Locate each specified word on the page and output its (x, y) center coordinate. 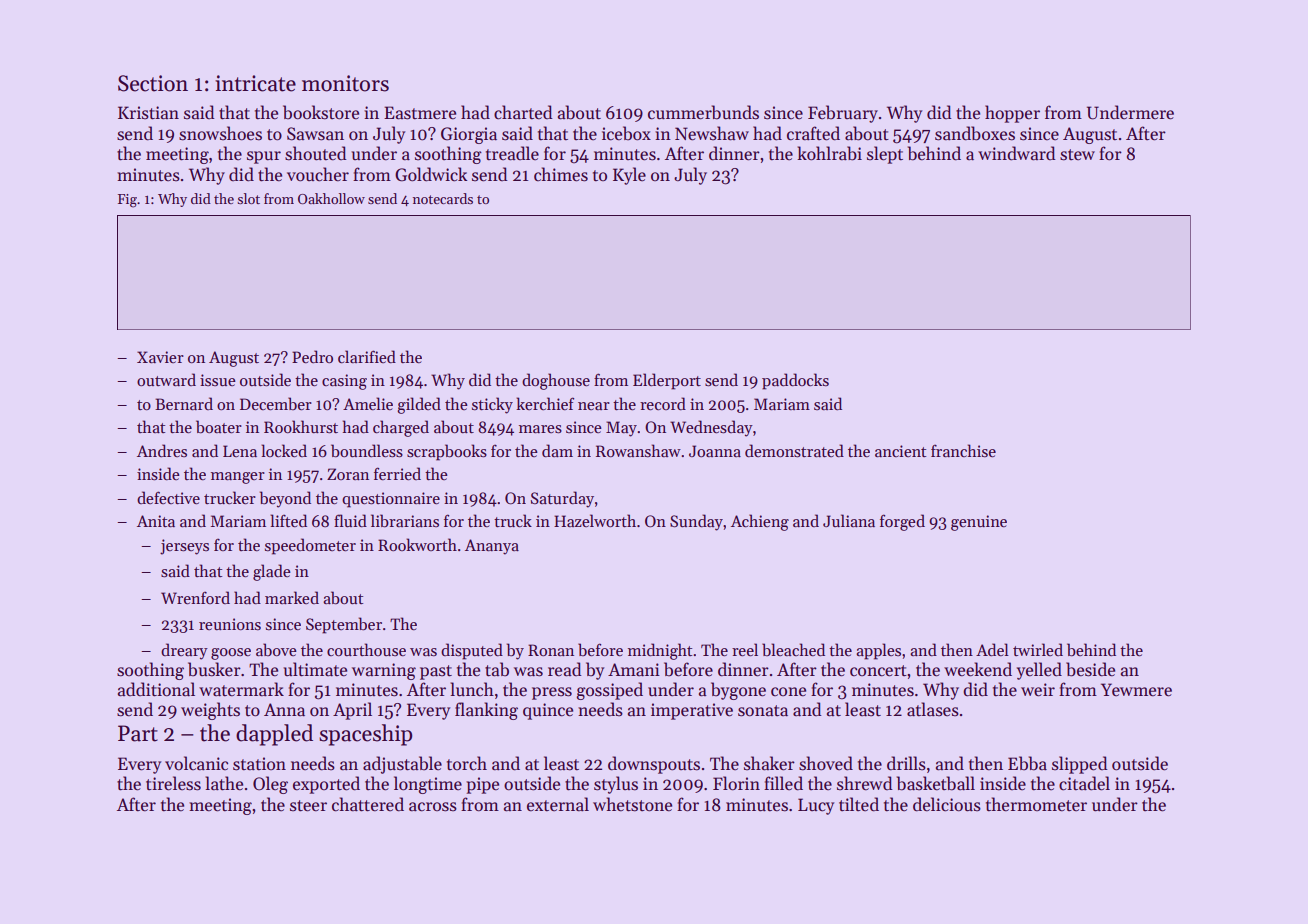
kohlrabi (829, 153)
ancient (900, 451)
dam (557, 450)
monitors (345, 83)
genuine (979, 523)
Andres (162, 450)
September (344, 625)
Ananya (492, 547)
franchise (963, 451)
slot (248, 198)
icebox (626, 133)
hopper (1012, 114)
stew (1077, 155)
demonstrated (794, 451)
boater (219, 427)
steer (308, 806)
